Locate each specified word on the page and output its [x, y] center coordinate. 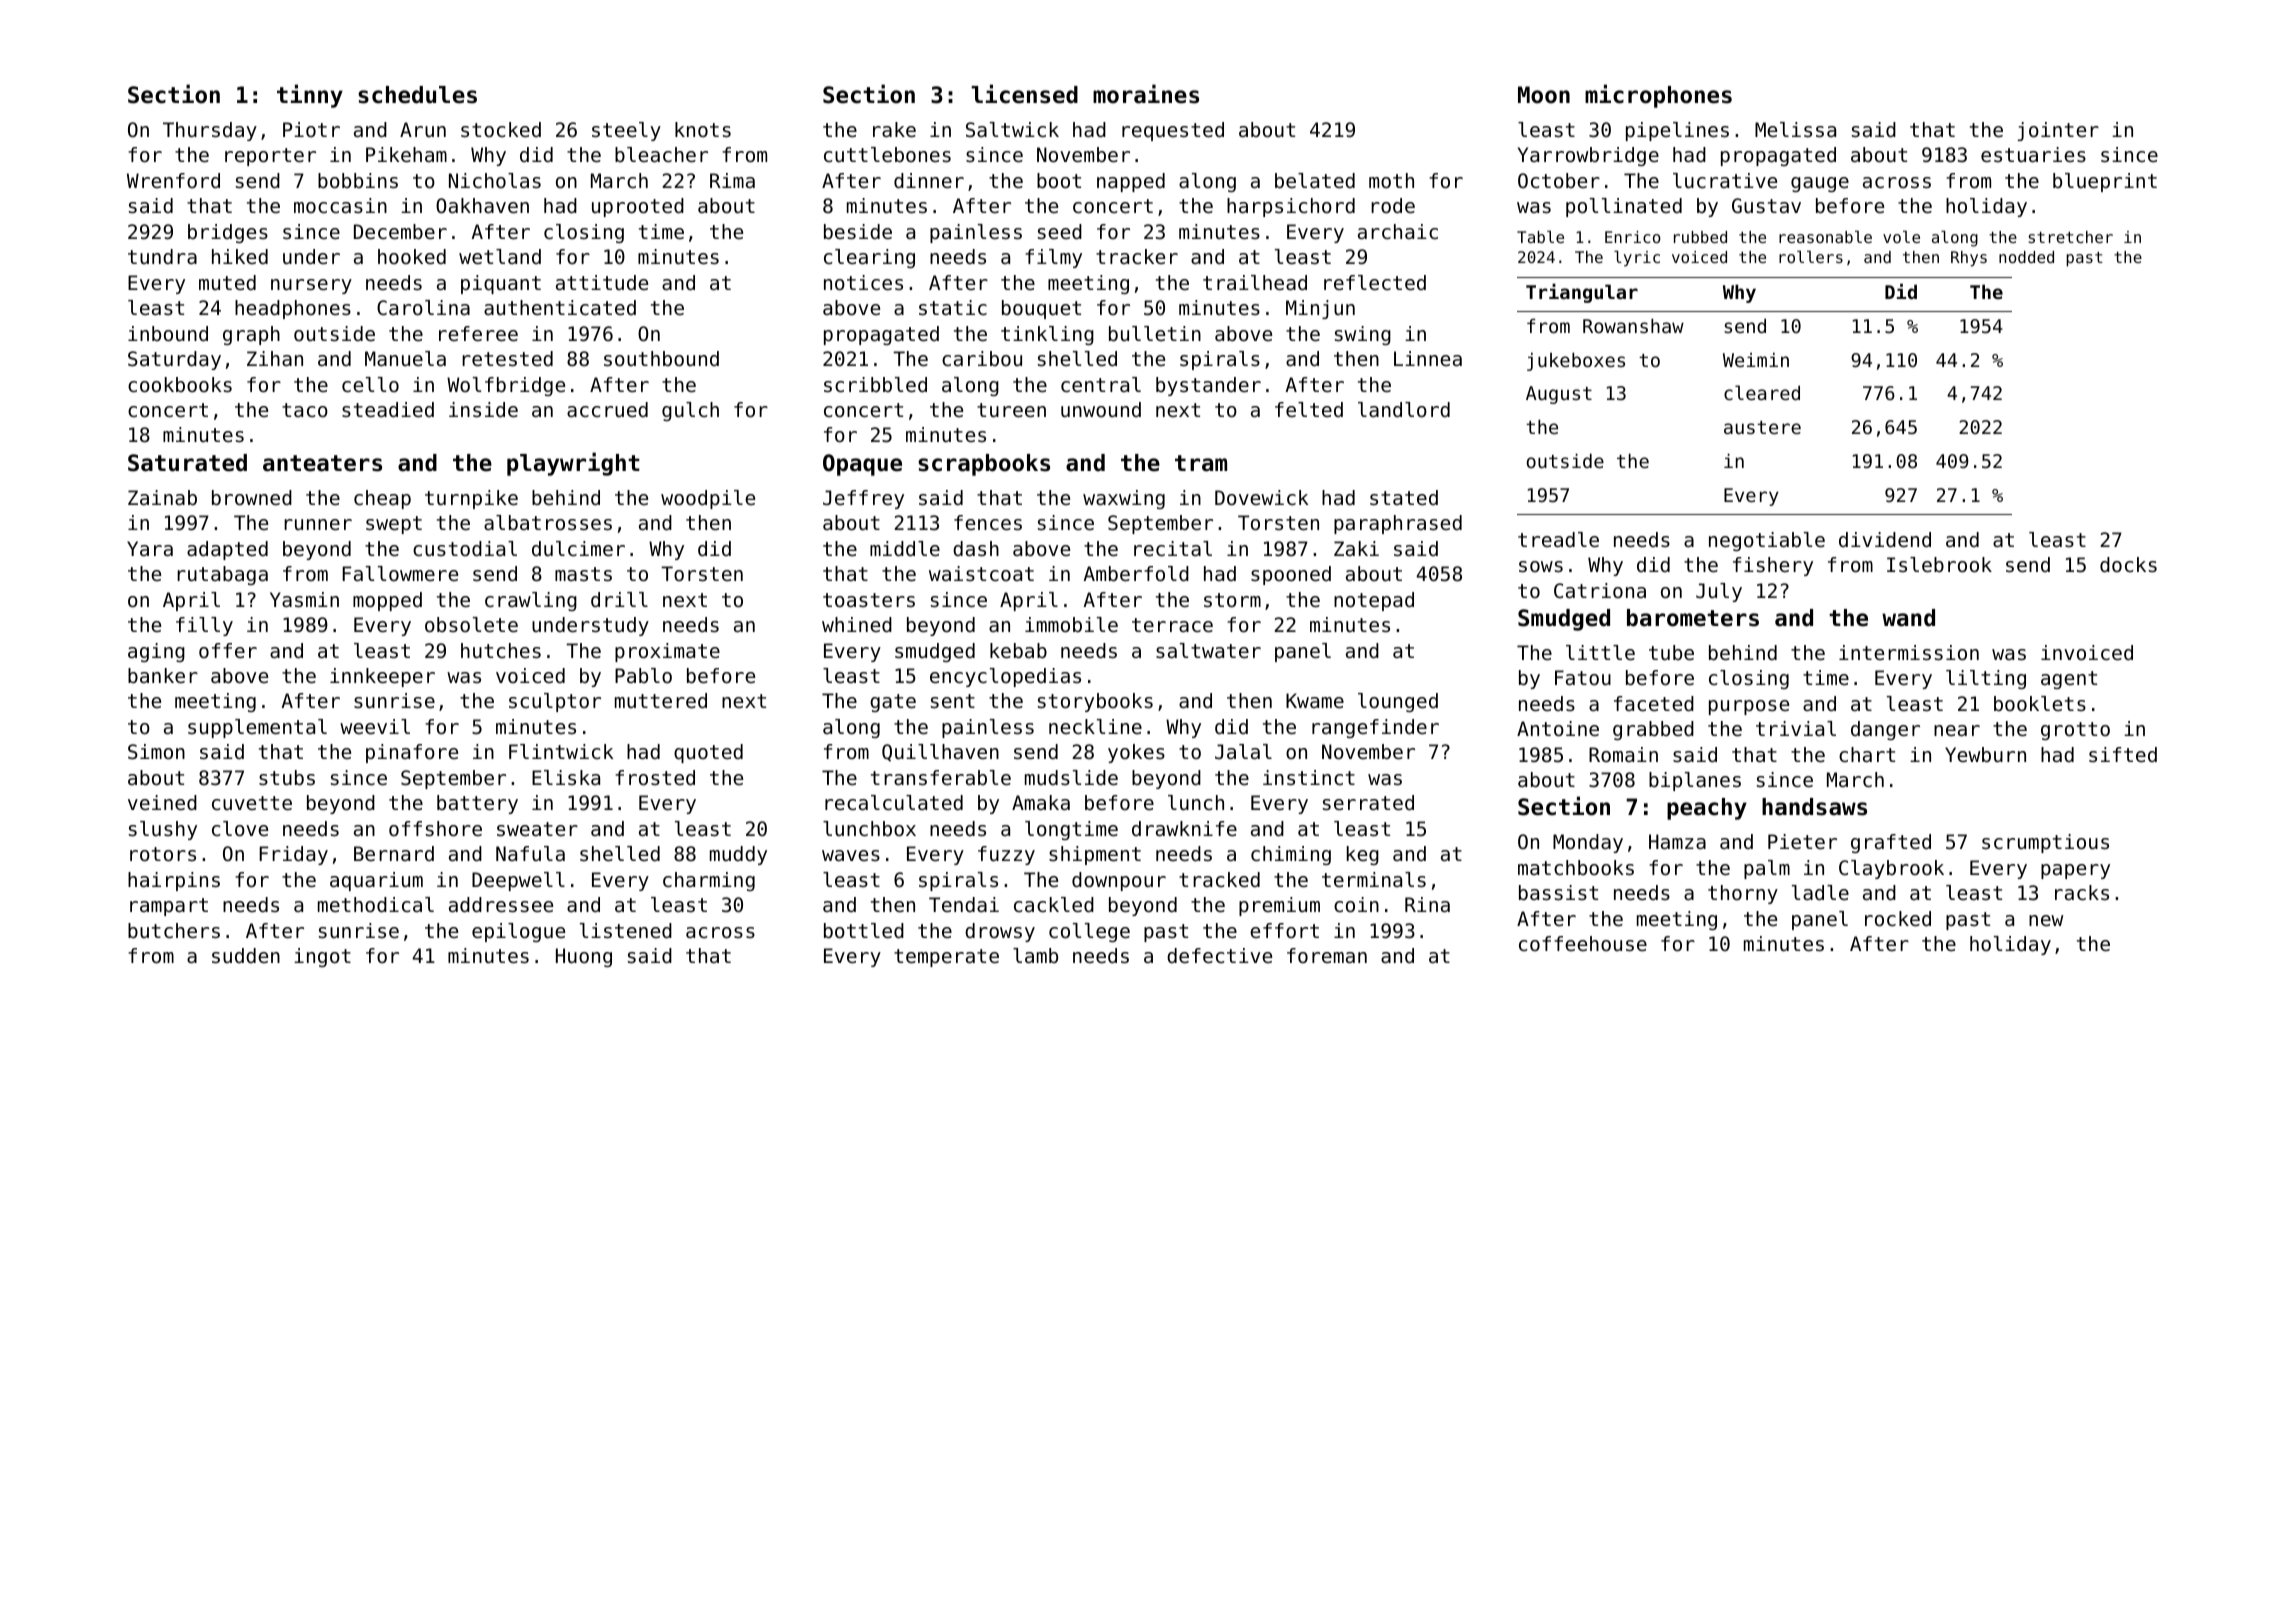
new [2046, 921]
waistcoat [981, 574]
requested [1173, 131]
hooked [412, 257]
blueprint [2105, 182]
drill [619, 600]
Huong [584, 957]
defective [1219, 956]
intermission [1909, 653]
